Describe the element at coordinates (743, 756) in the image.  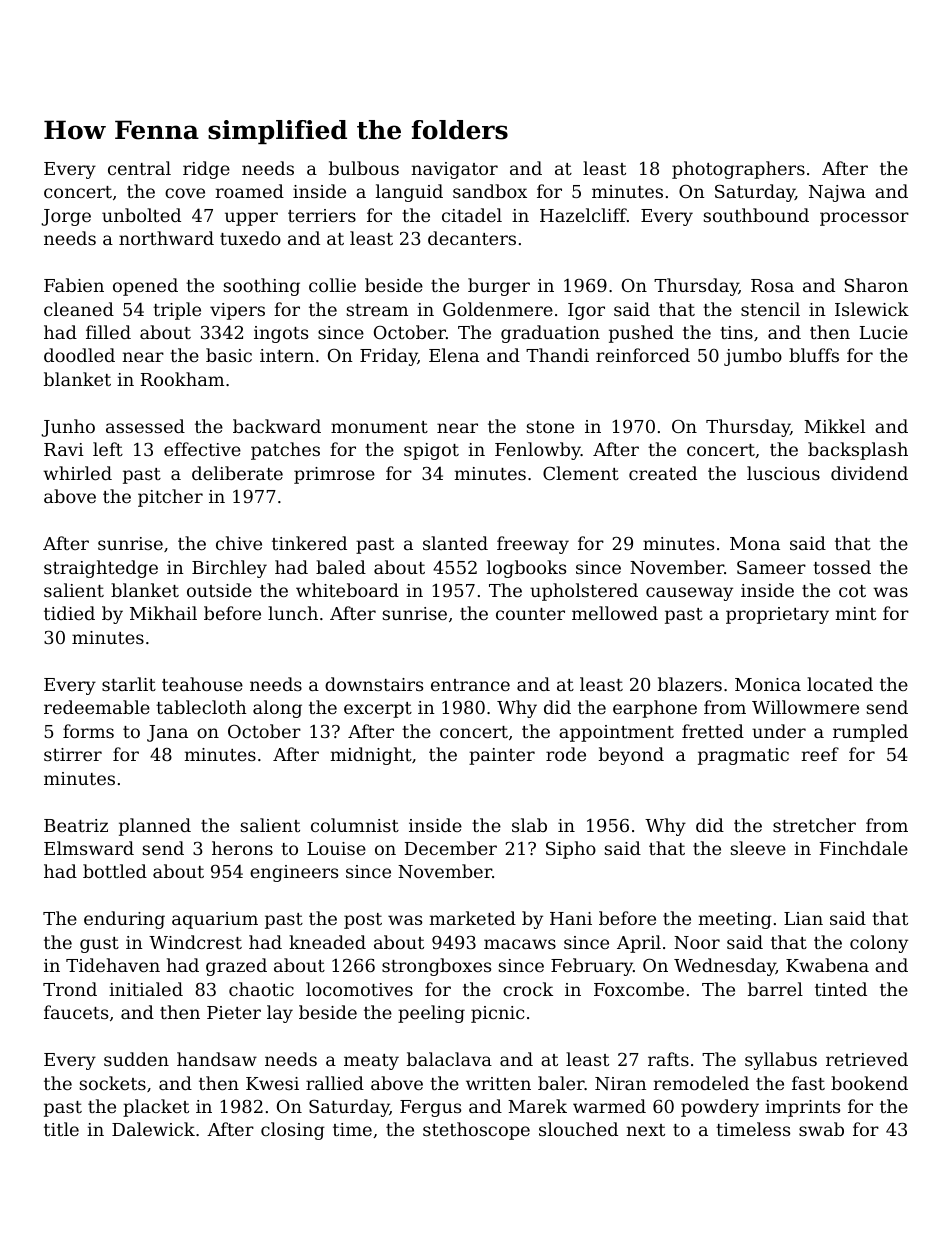
I see `pragmatic` at that location.
